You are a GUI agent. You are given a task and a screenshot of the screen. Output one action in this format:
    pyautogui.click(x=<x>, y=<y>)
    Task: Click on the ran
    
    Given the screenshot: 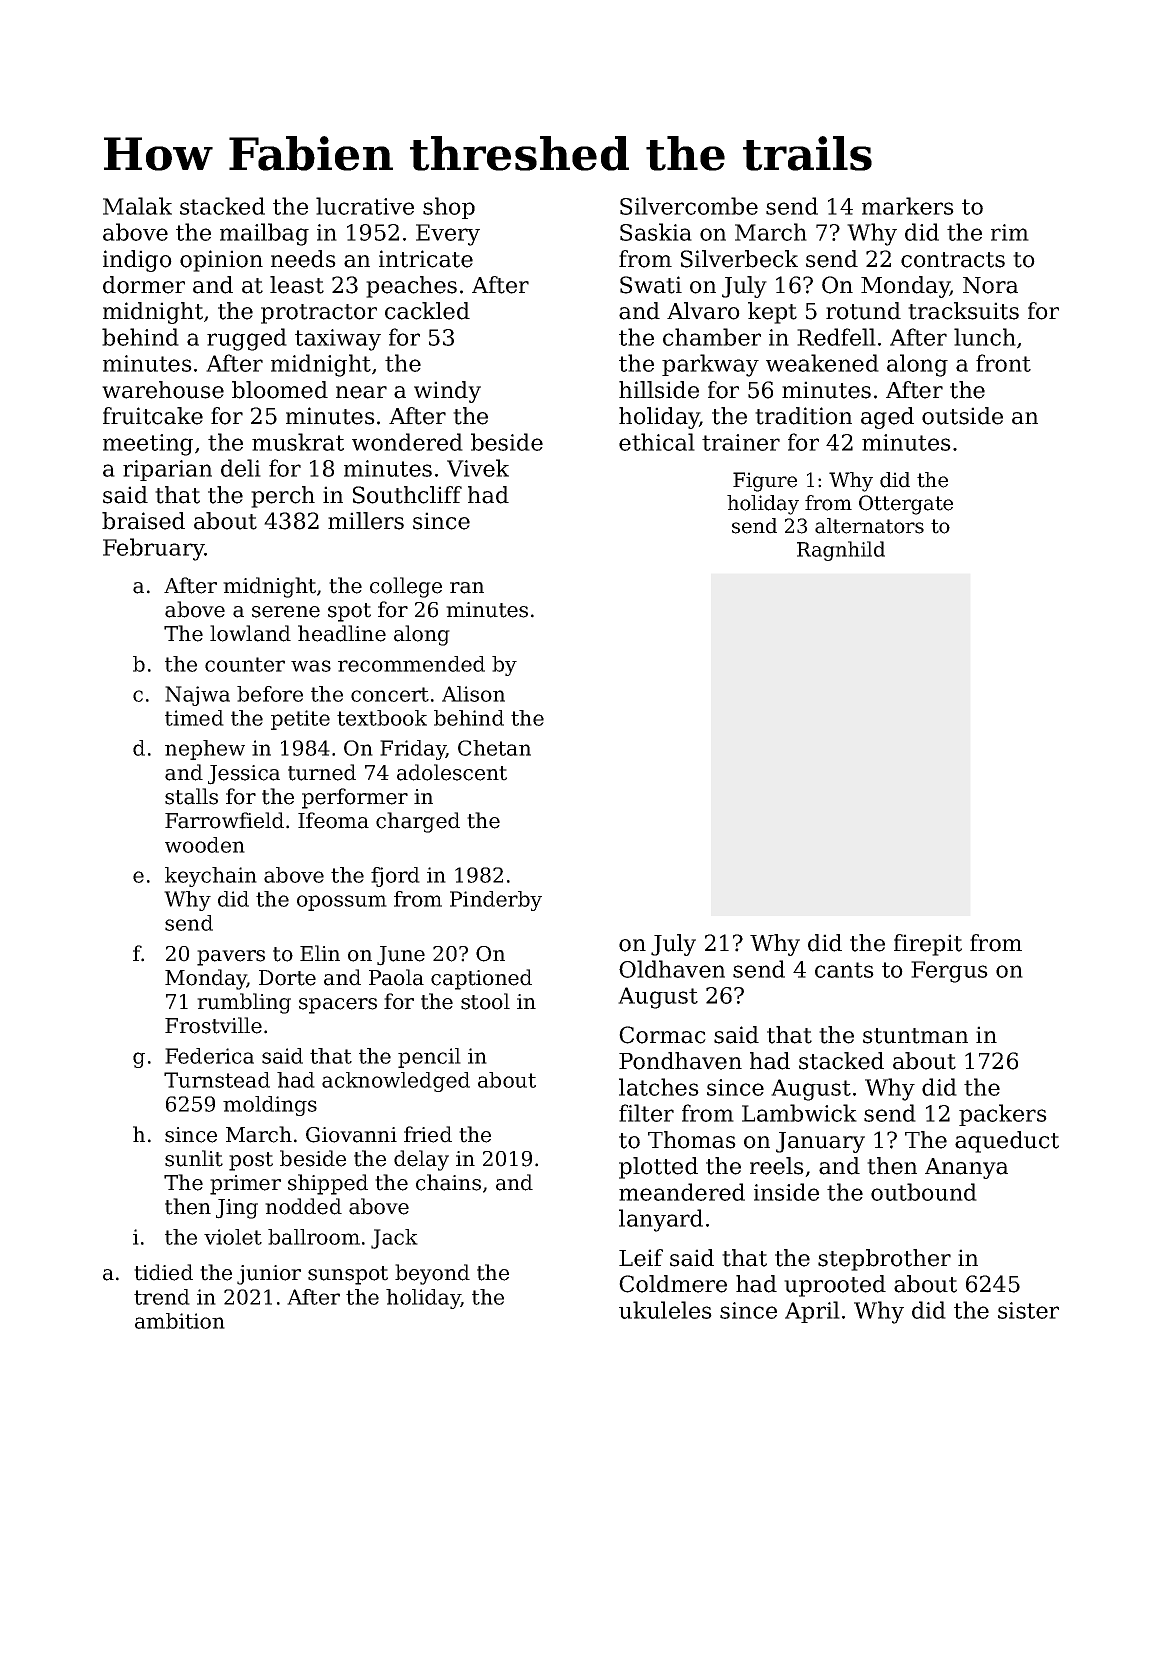 What is the action you would take?
    pyautogui.click(x=467, y=588)
